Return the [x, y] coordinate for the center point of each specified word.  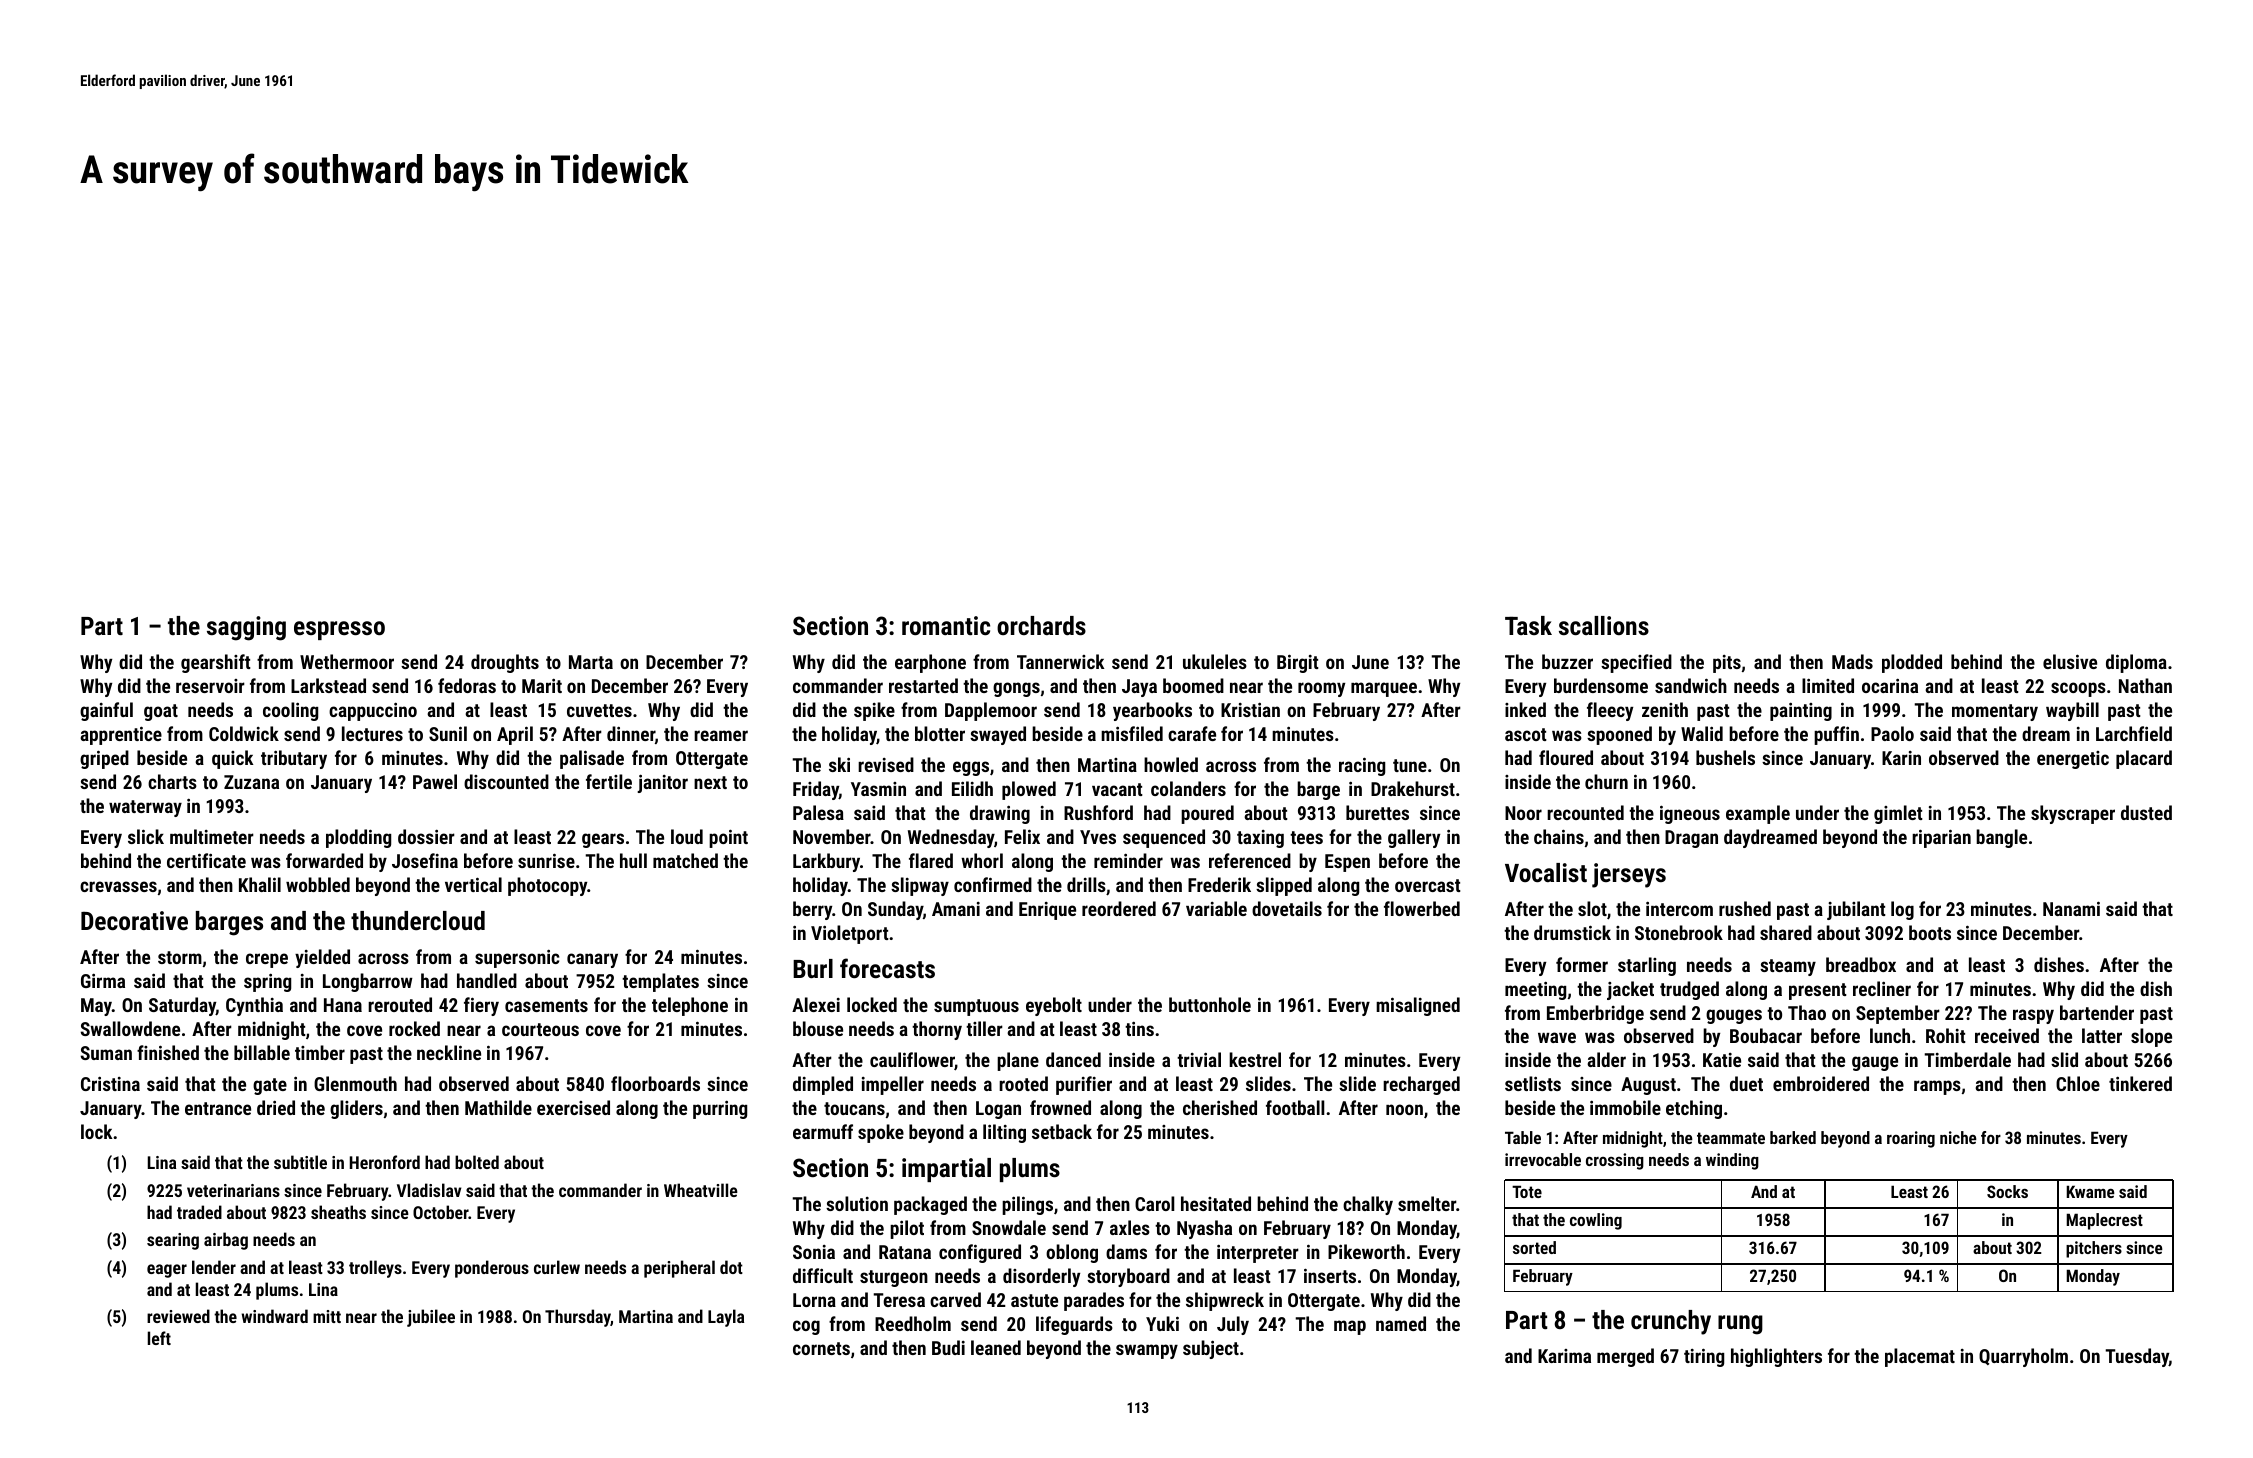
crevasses [118, 886]
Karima [1564, 1356]
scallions [1604, 625]
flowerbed [1422, 908]
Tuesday [2137, 1357]
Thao [1807, 1012]
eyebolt [1054, 1006]
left [159, 1338]
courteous [540, 1029]
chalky [1368, 1205]
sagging [246, 628]
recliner [1882, 988]
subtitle [300, 1162]
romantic [946, 625]
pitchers [2094, 1249]
